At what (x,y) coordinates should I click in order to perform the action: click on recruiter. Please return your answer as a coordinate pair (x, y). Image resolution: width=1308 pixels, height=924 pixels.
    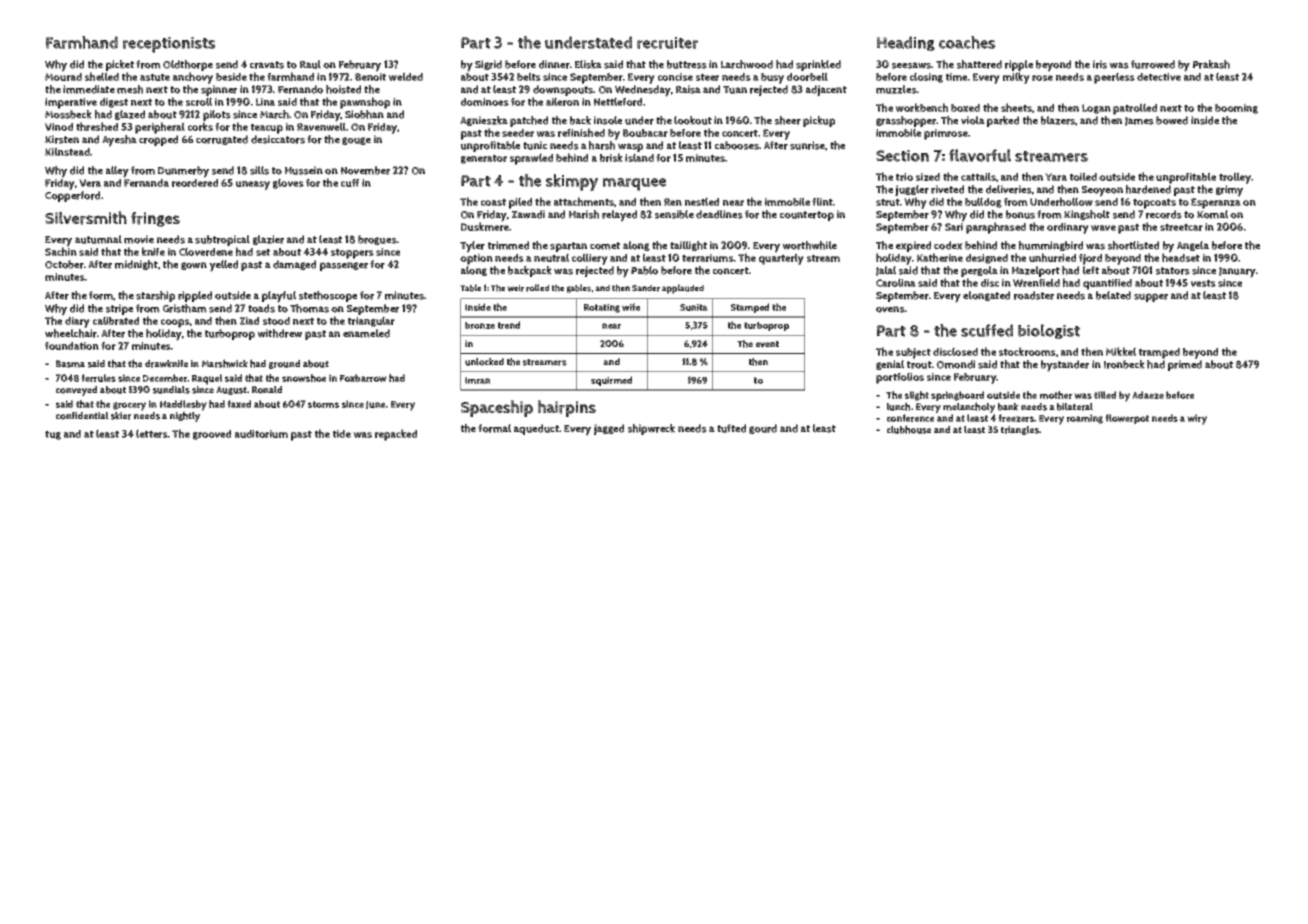
    Looking at the image, I should click on (667, 43).
